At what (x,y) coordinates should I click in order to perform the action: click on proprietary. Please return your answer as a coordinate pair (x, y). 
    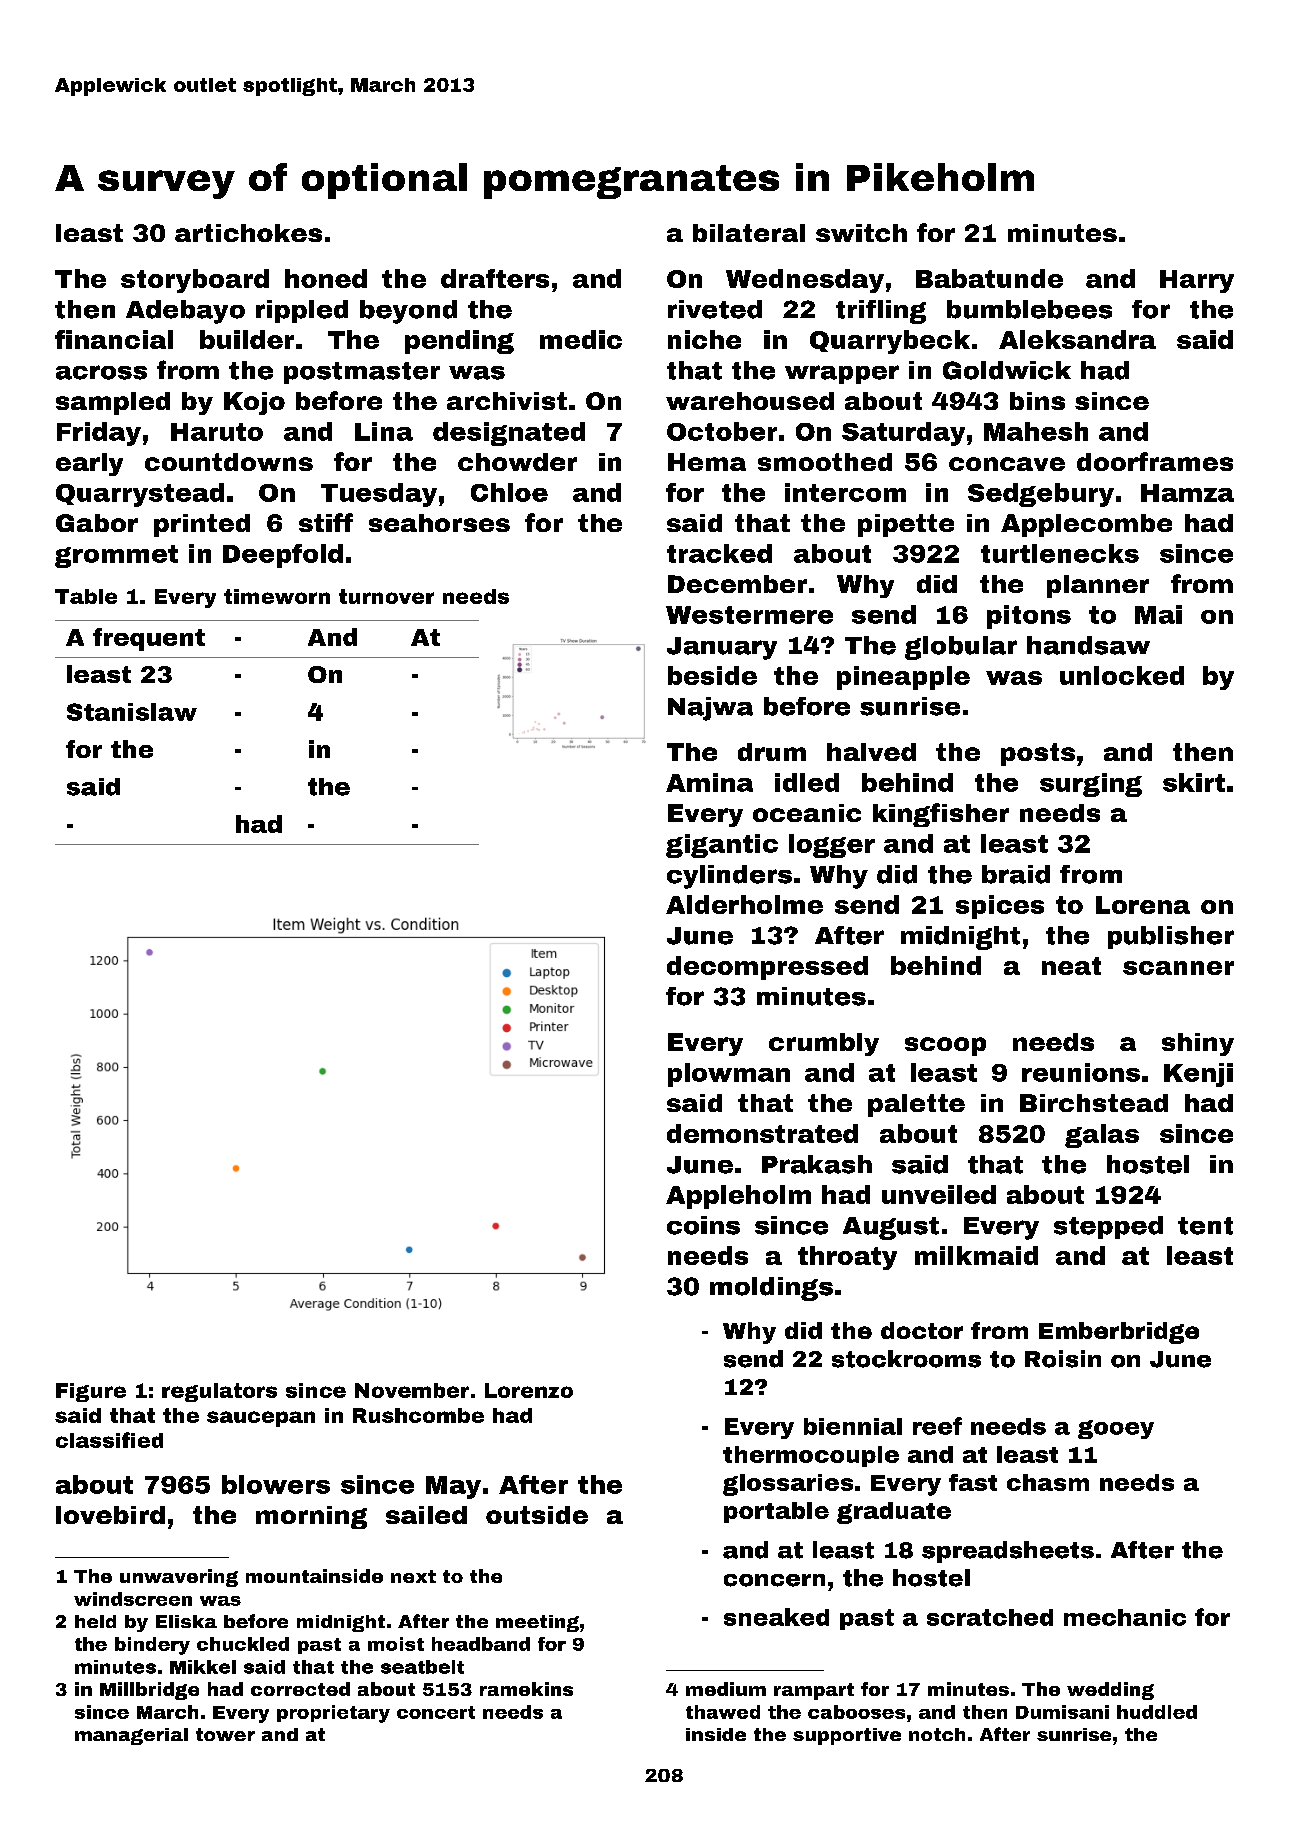
    Looking at the image, I should click on (333, 1714).
